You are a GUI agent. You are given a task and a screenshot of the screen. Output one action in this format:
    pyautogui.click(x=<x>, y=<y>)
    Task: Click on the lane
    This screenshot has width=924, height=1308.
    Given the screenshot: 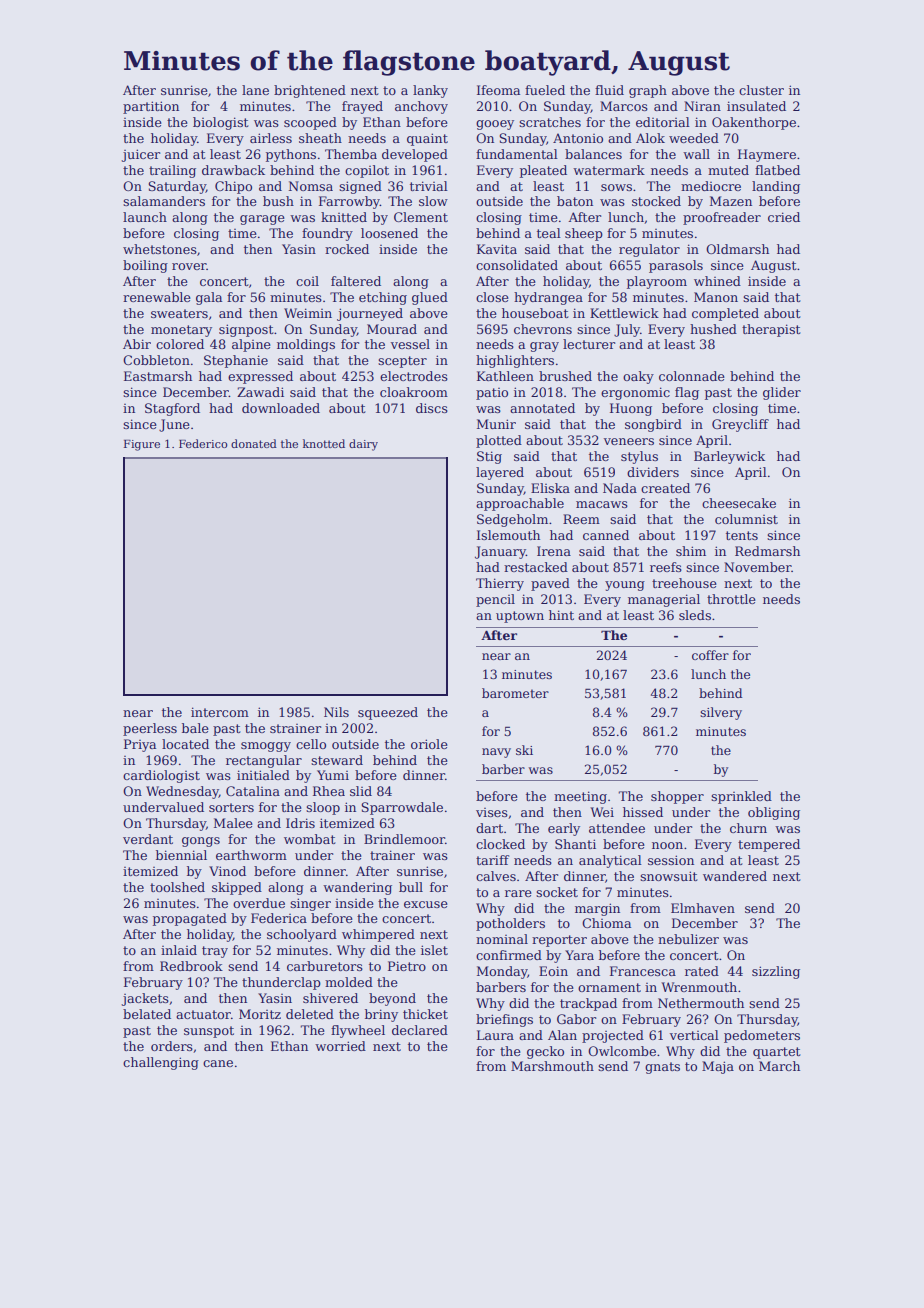 What is the action you would take?
    pyautogui.click(x=255, y=90)
